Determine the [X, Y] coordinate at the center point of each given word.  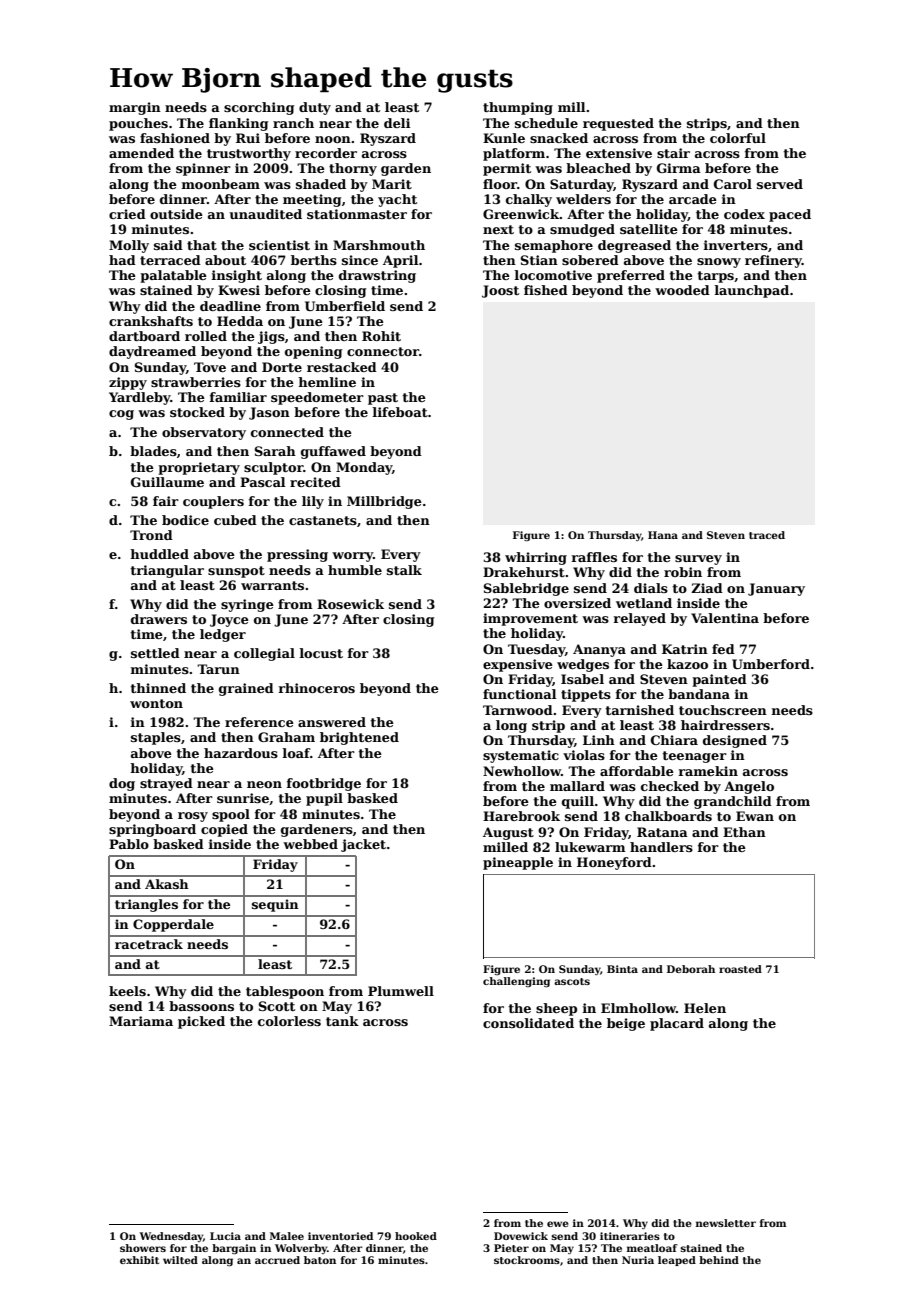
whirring [536, 558]
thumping [518, 108]
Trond [151, 535]
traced [767, 535]
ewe [558, 1224]
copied [224, 830]
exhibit [139, 1260]
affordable [637, 771]
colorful [738, 138]
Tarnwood [518, 710]
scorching [259, 108]
